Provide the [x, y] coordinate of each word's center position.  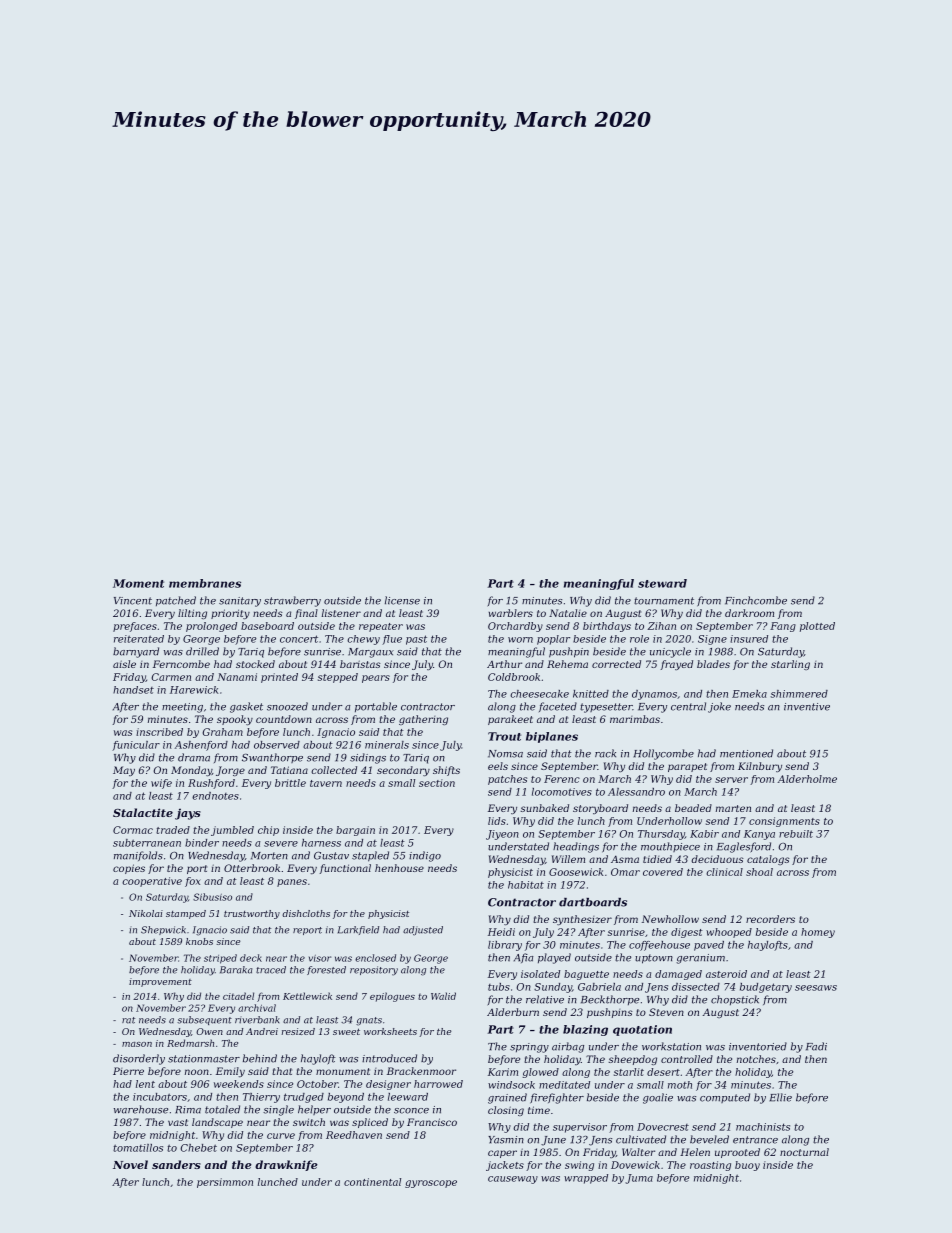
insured [749, 639]
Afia [523, 958]
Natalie [568, 613]
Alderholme [807, 779]
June [553, 1141]
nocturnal [804, 1152]
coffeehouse [659, 946]
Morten [269, 856]
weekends [239, 1084]
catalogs [768, 860]
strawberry [292, 601]
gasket [246, 707]
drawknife [286, 1165]
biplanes [552, 737]
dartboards [593, 902]
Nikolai [146, 913]
